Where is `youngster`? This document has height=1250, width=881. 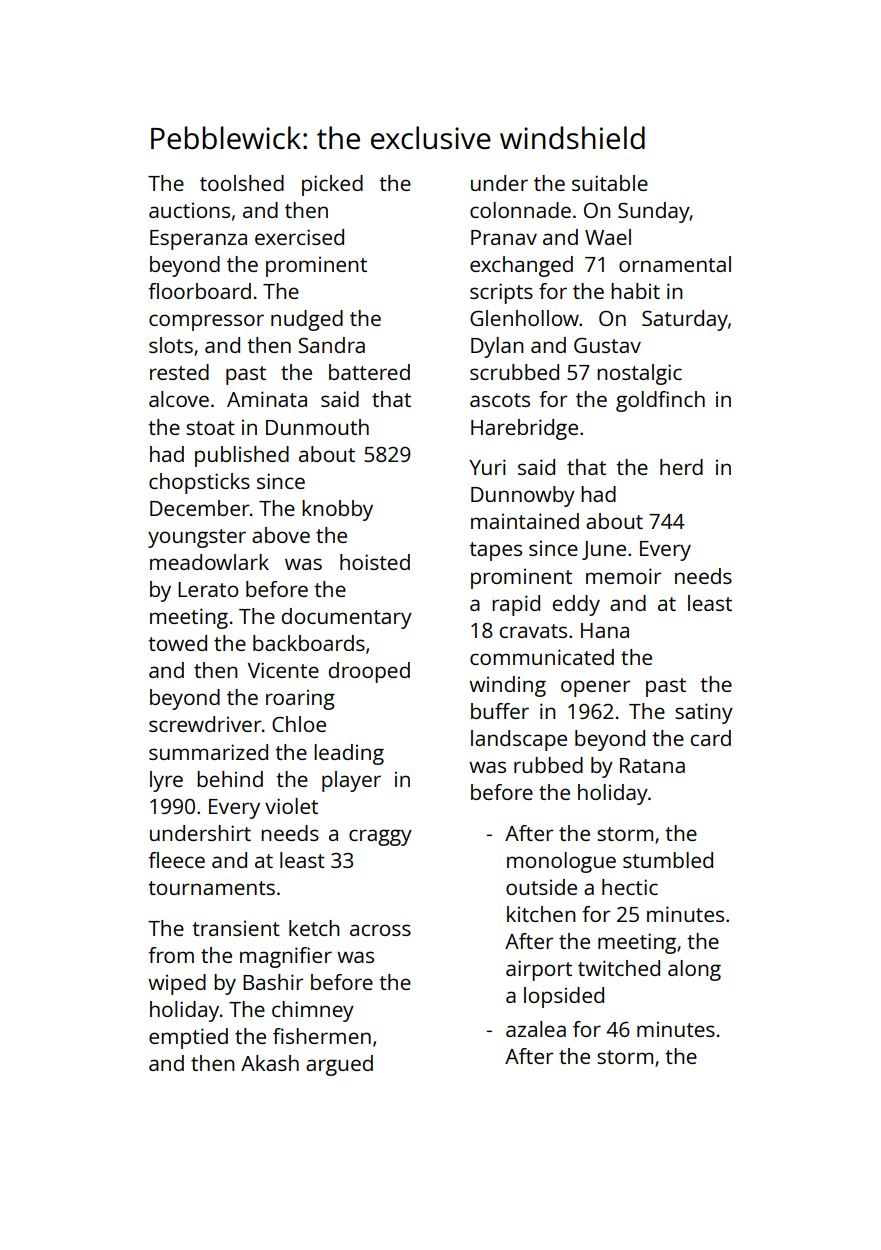 youngster is located at coordinates (197, 538).
